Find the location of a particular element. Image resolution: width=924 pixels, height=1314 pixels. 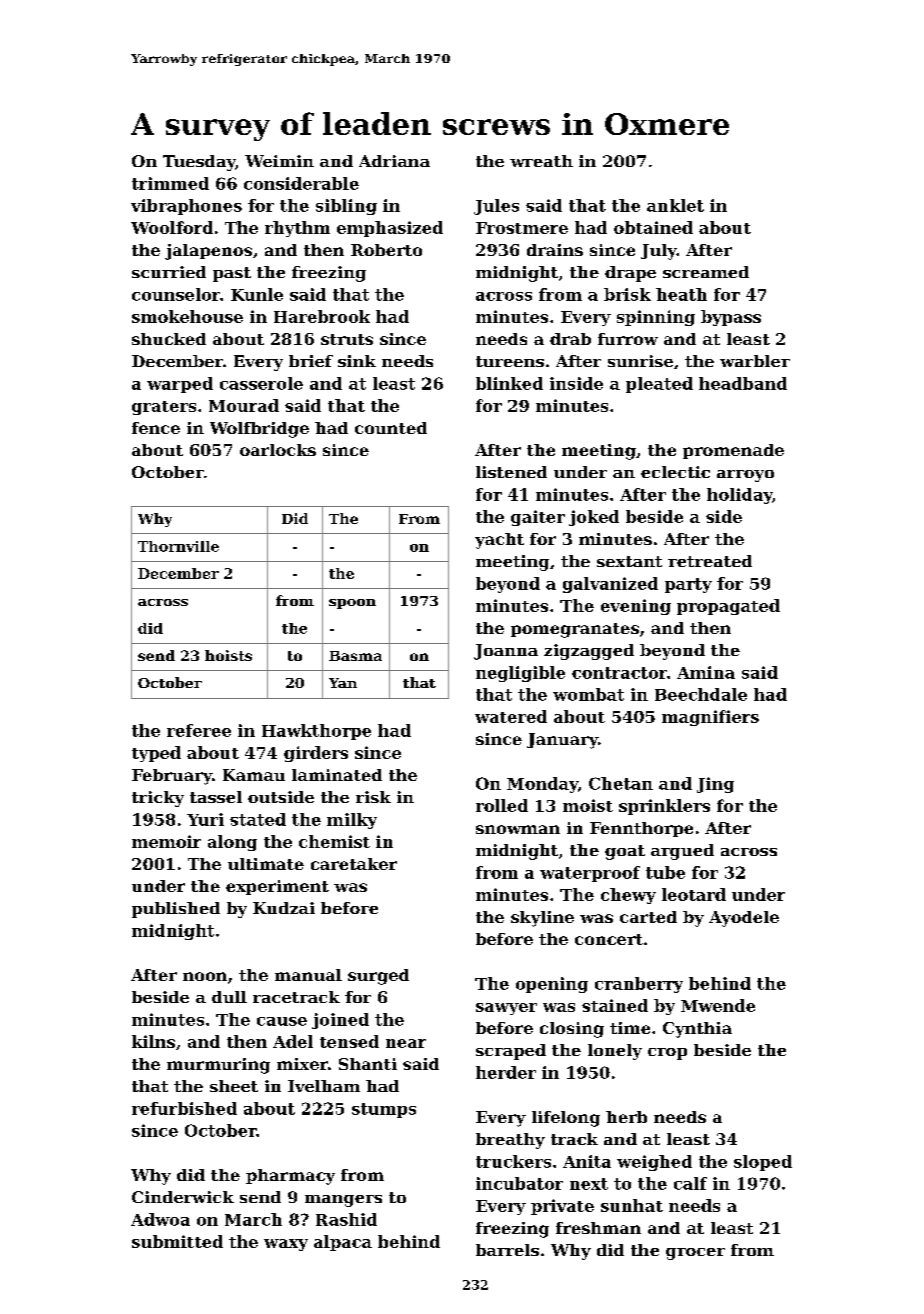

Mwende is located at coordinates (718, 1005).
